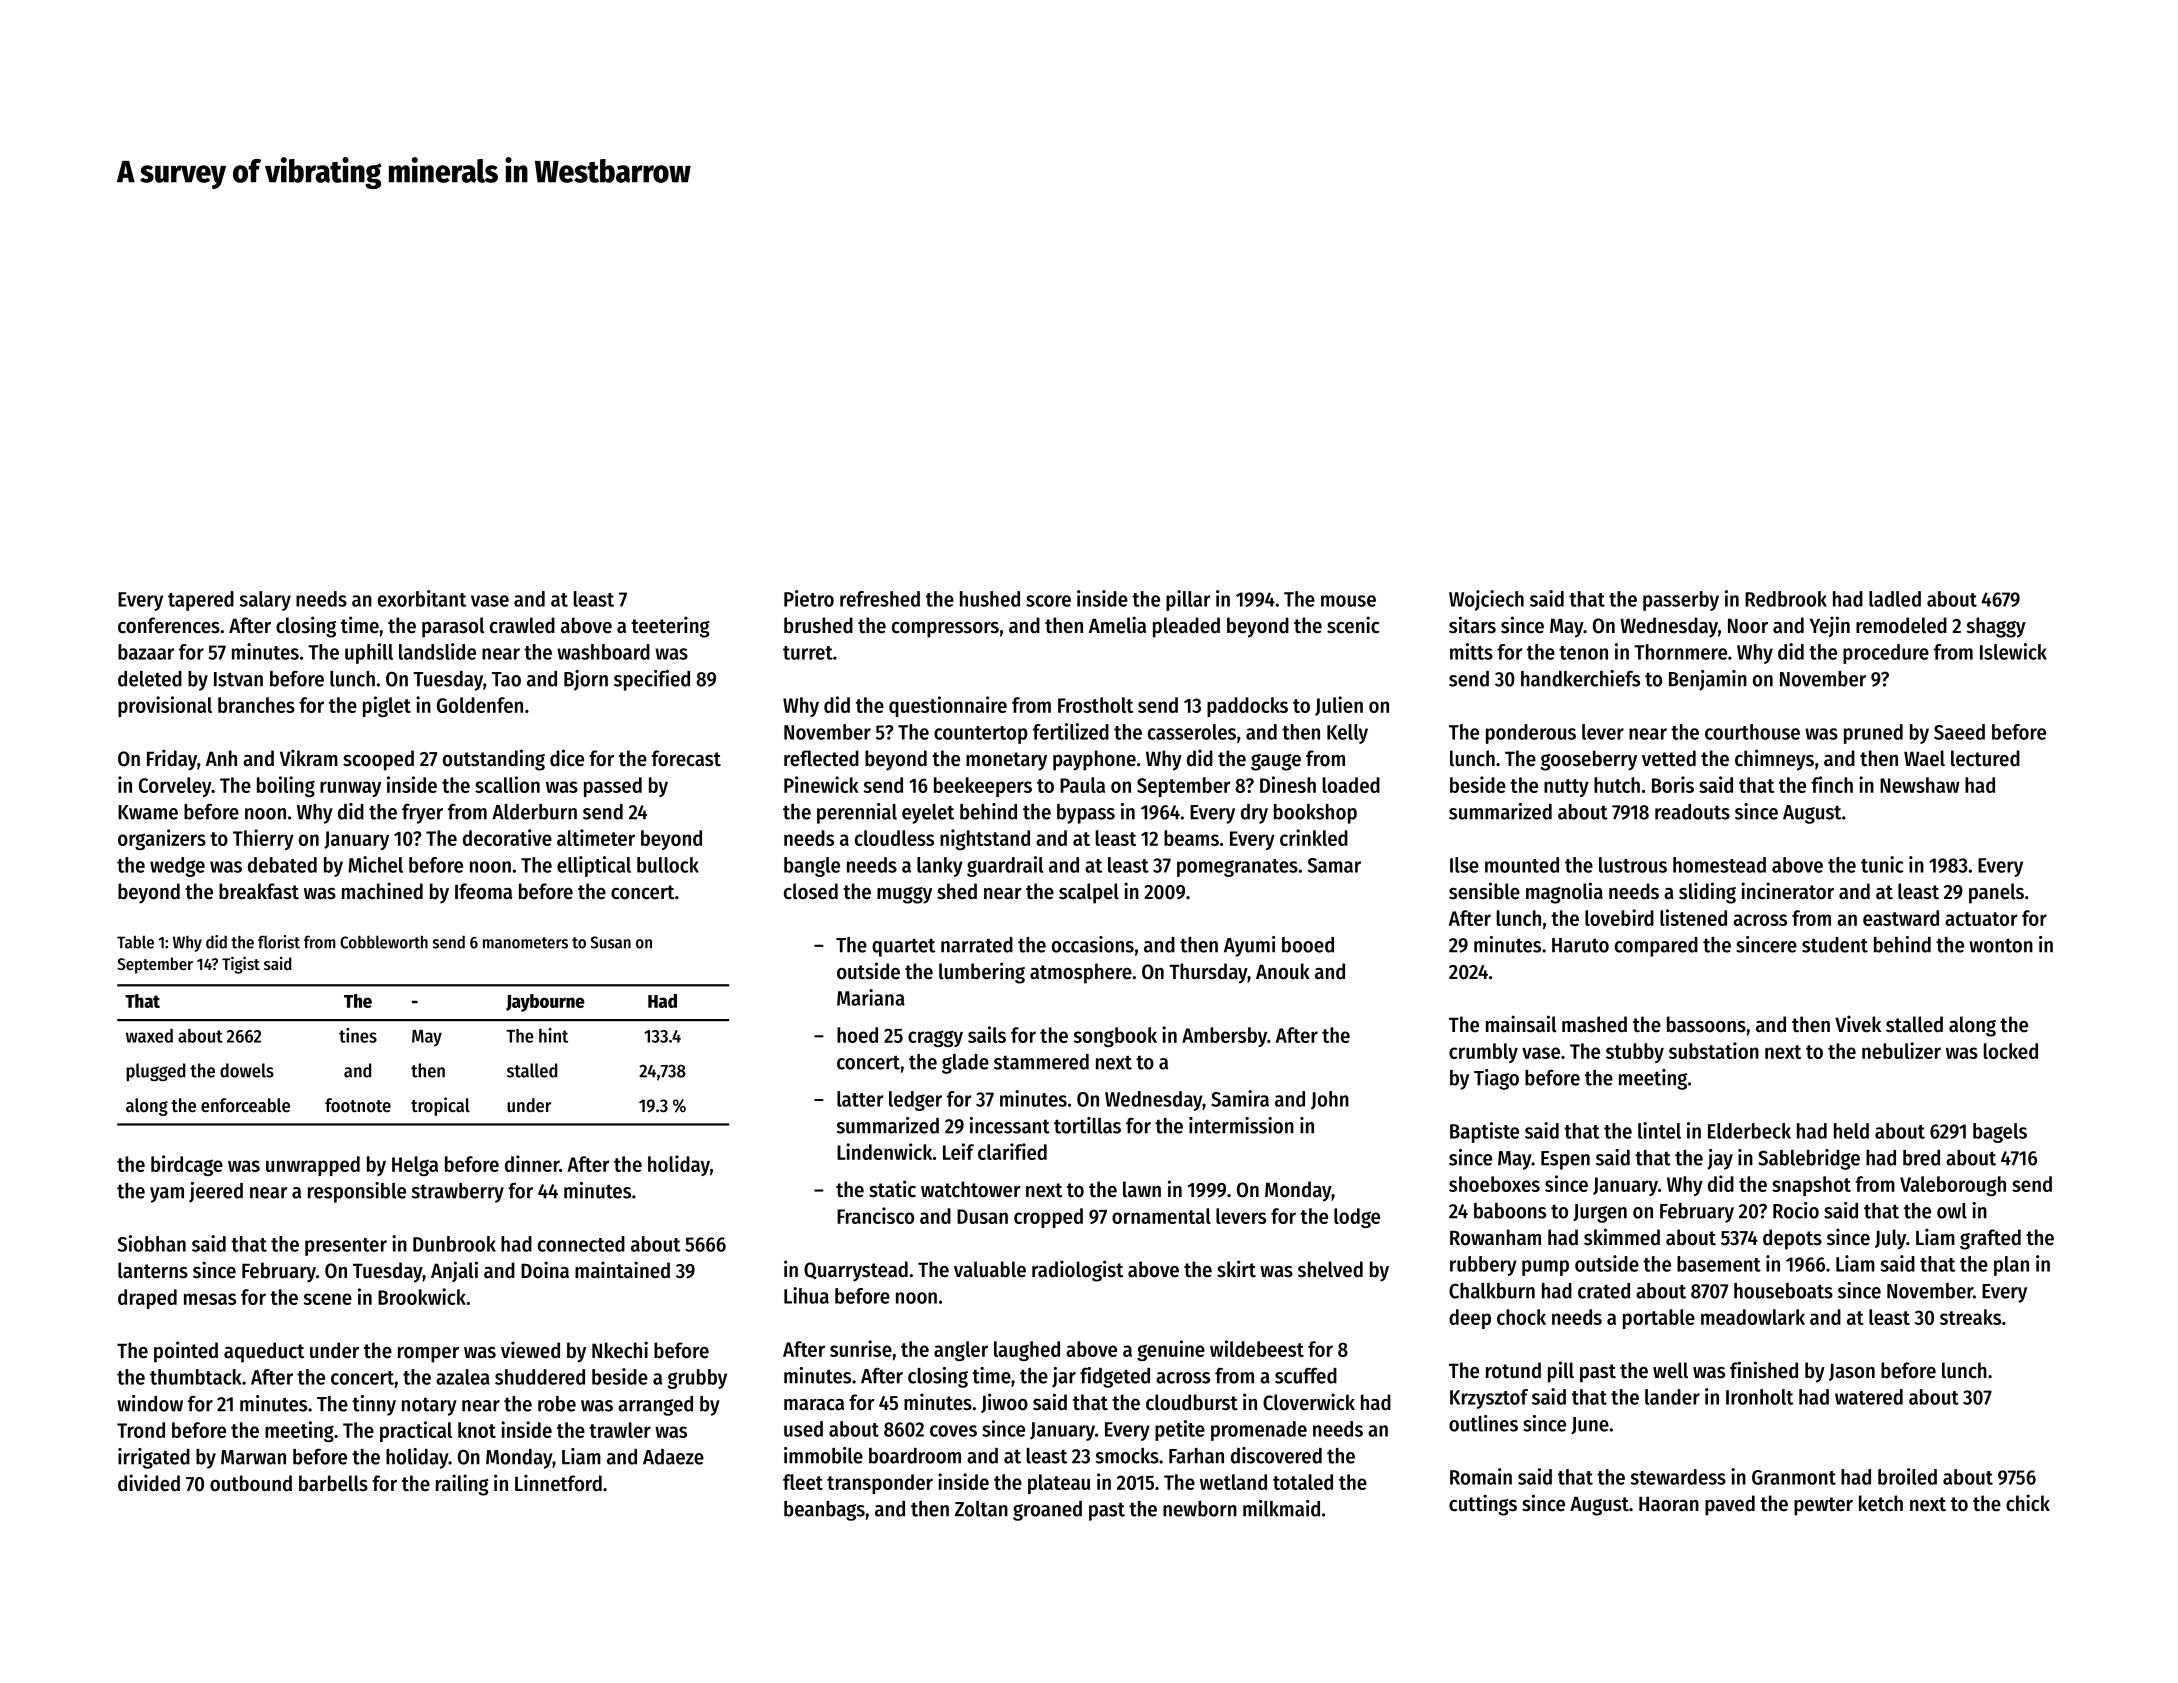 This page has height=1683, width=2178. What do you see at coordinates (265, 601) in the page?
I see `salary` at bounding box center [265, 601].
